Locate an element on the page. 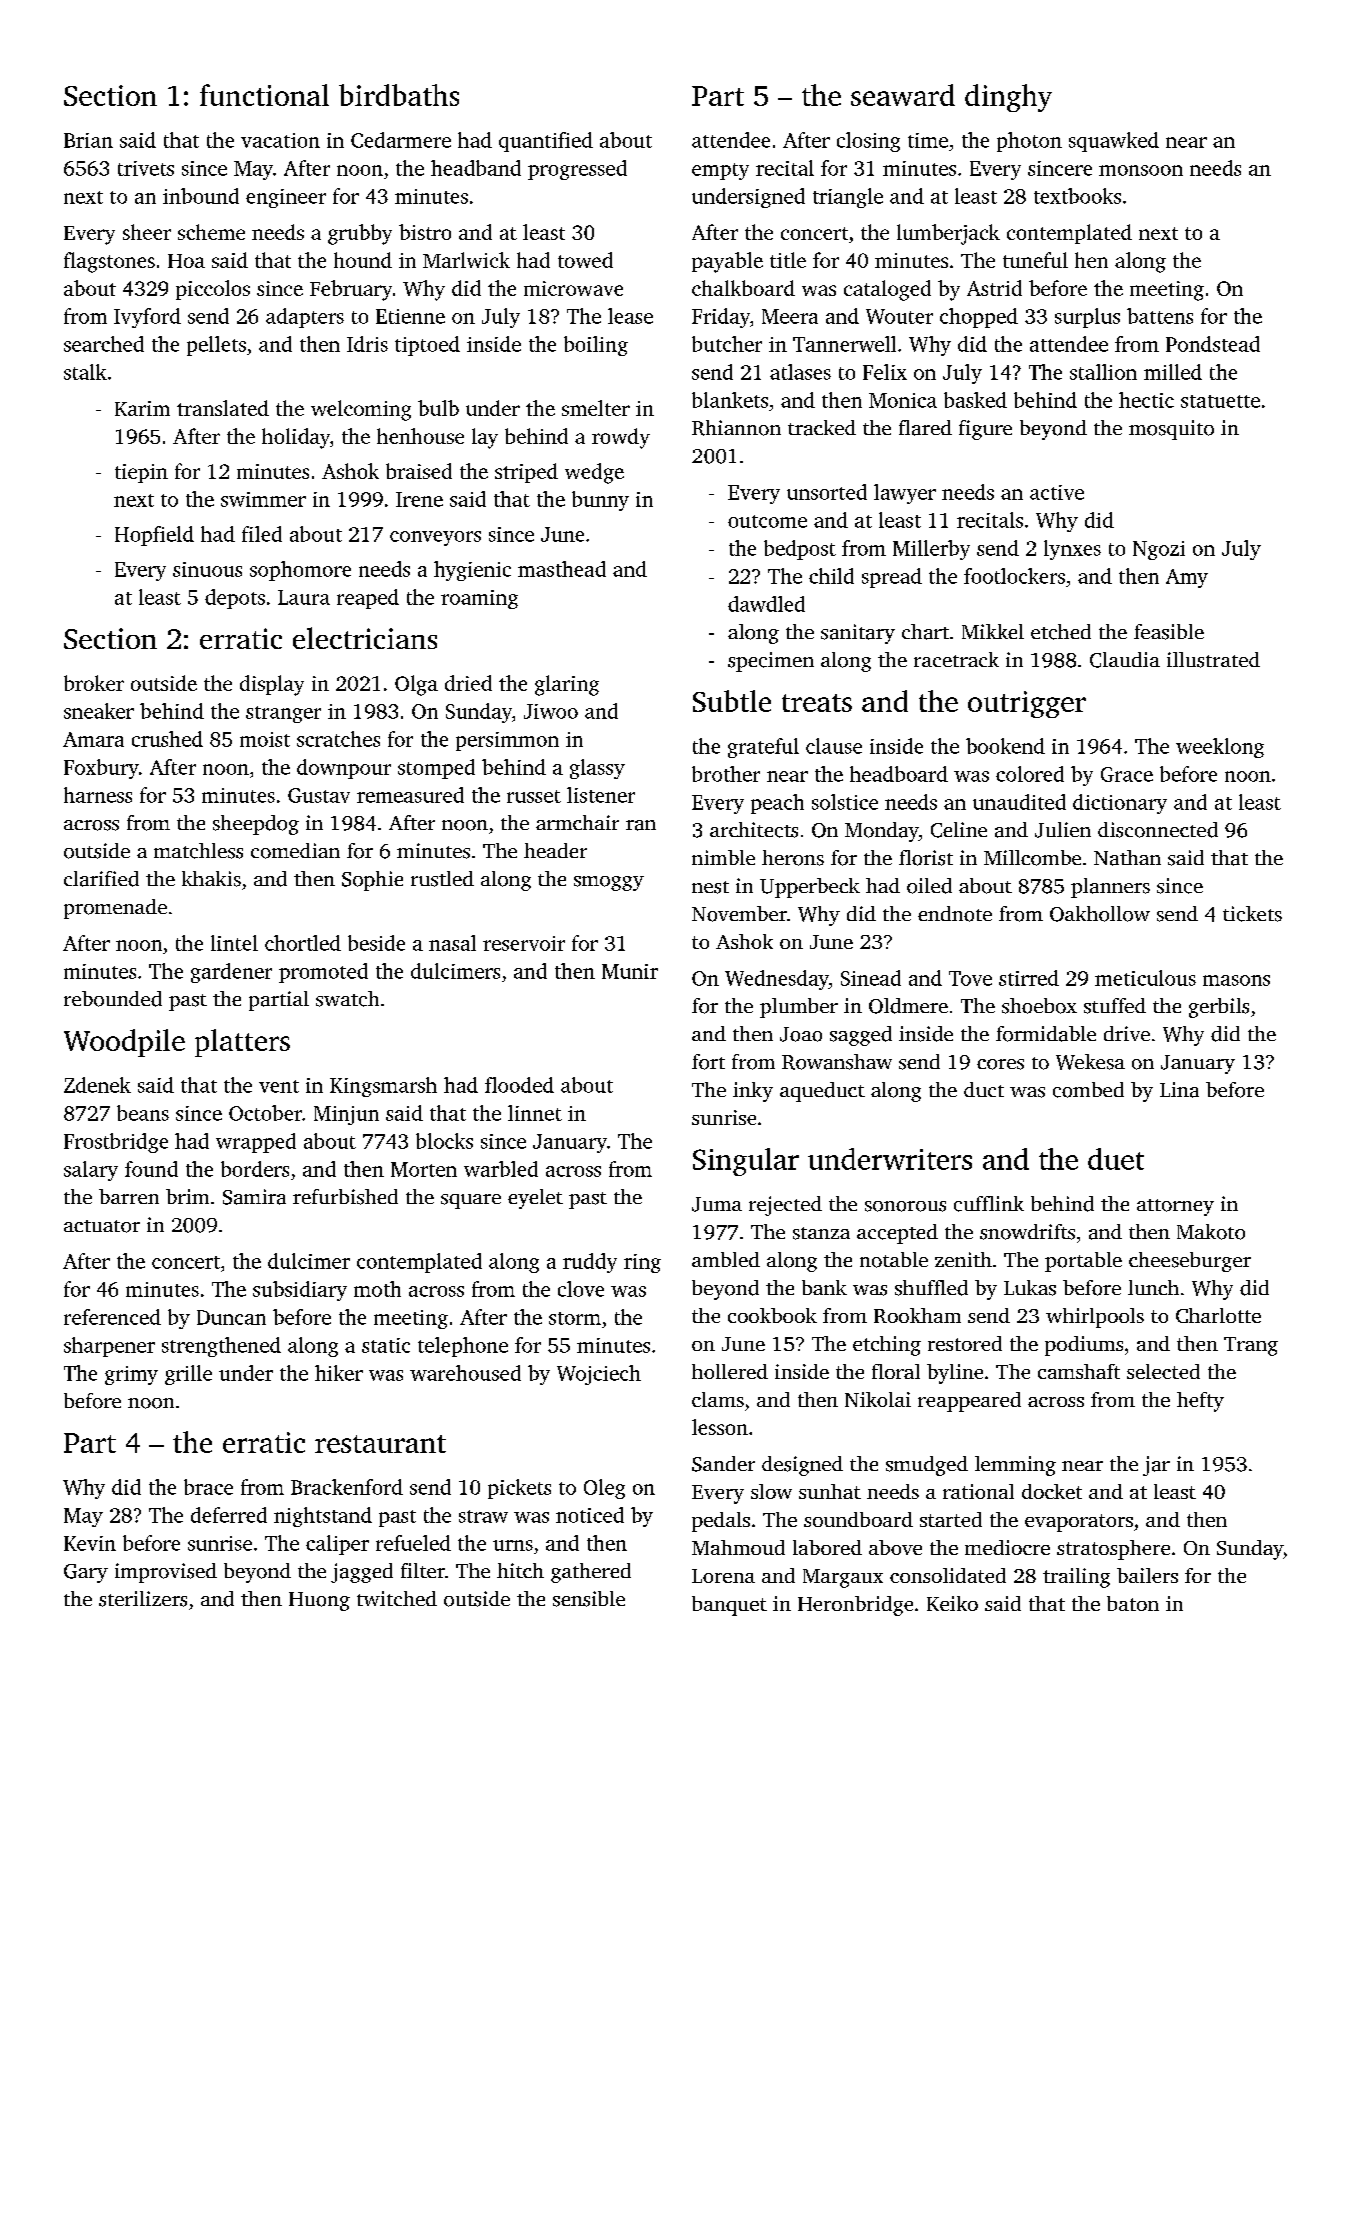 The width and height of the document is (1354, 2229). Brackenford is located at coordinates (347, 1487).
